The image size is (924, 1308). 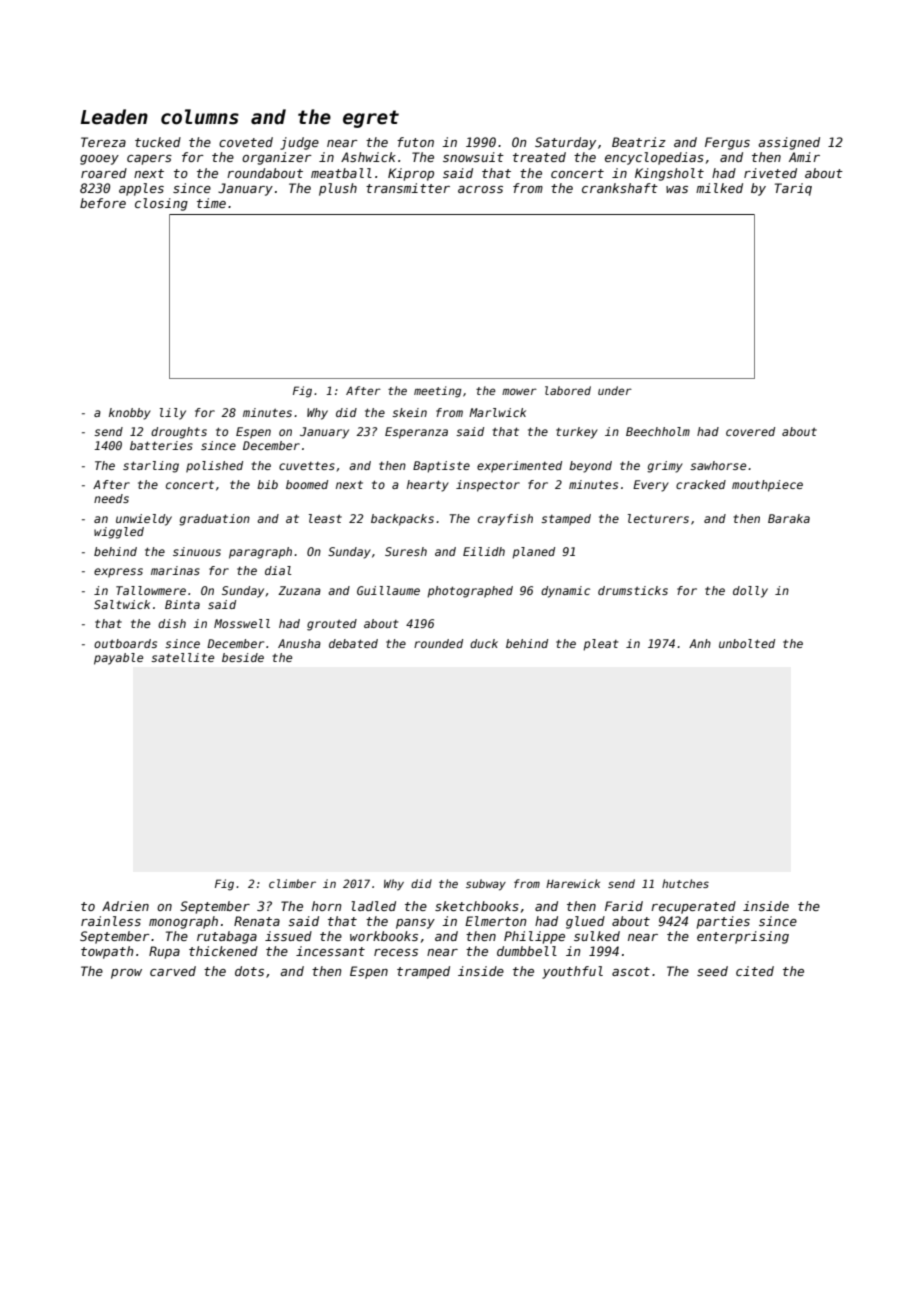 What do you see at coordinates (173, 414) in the image?
I see `lily` at bounding box center [173, 414].
